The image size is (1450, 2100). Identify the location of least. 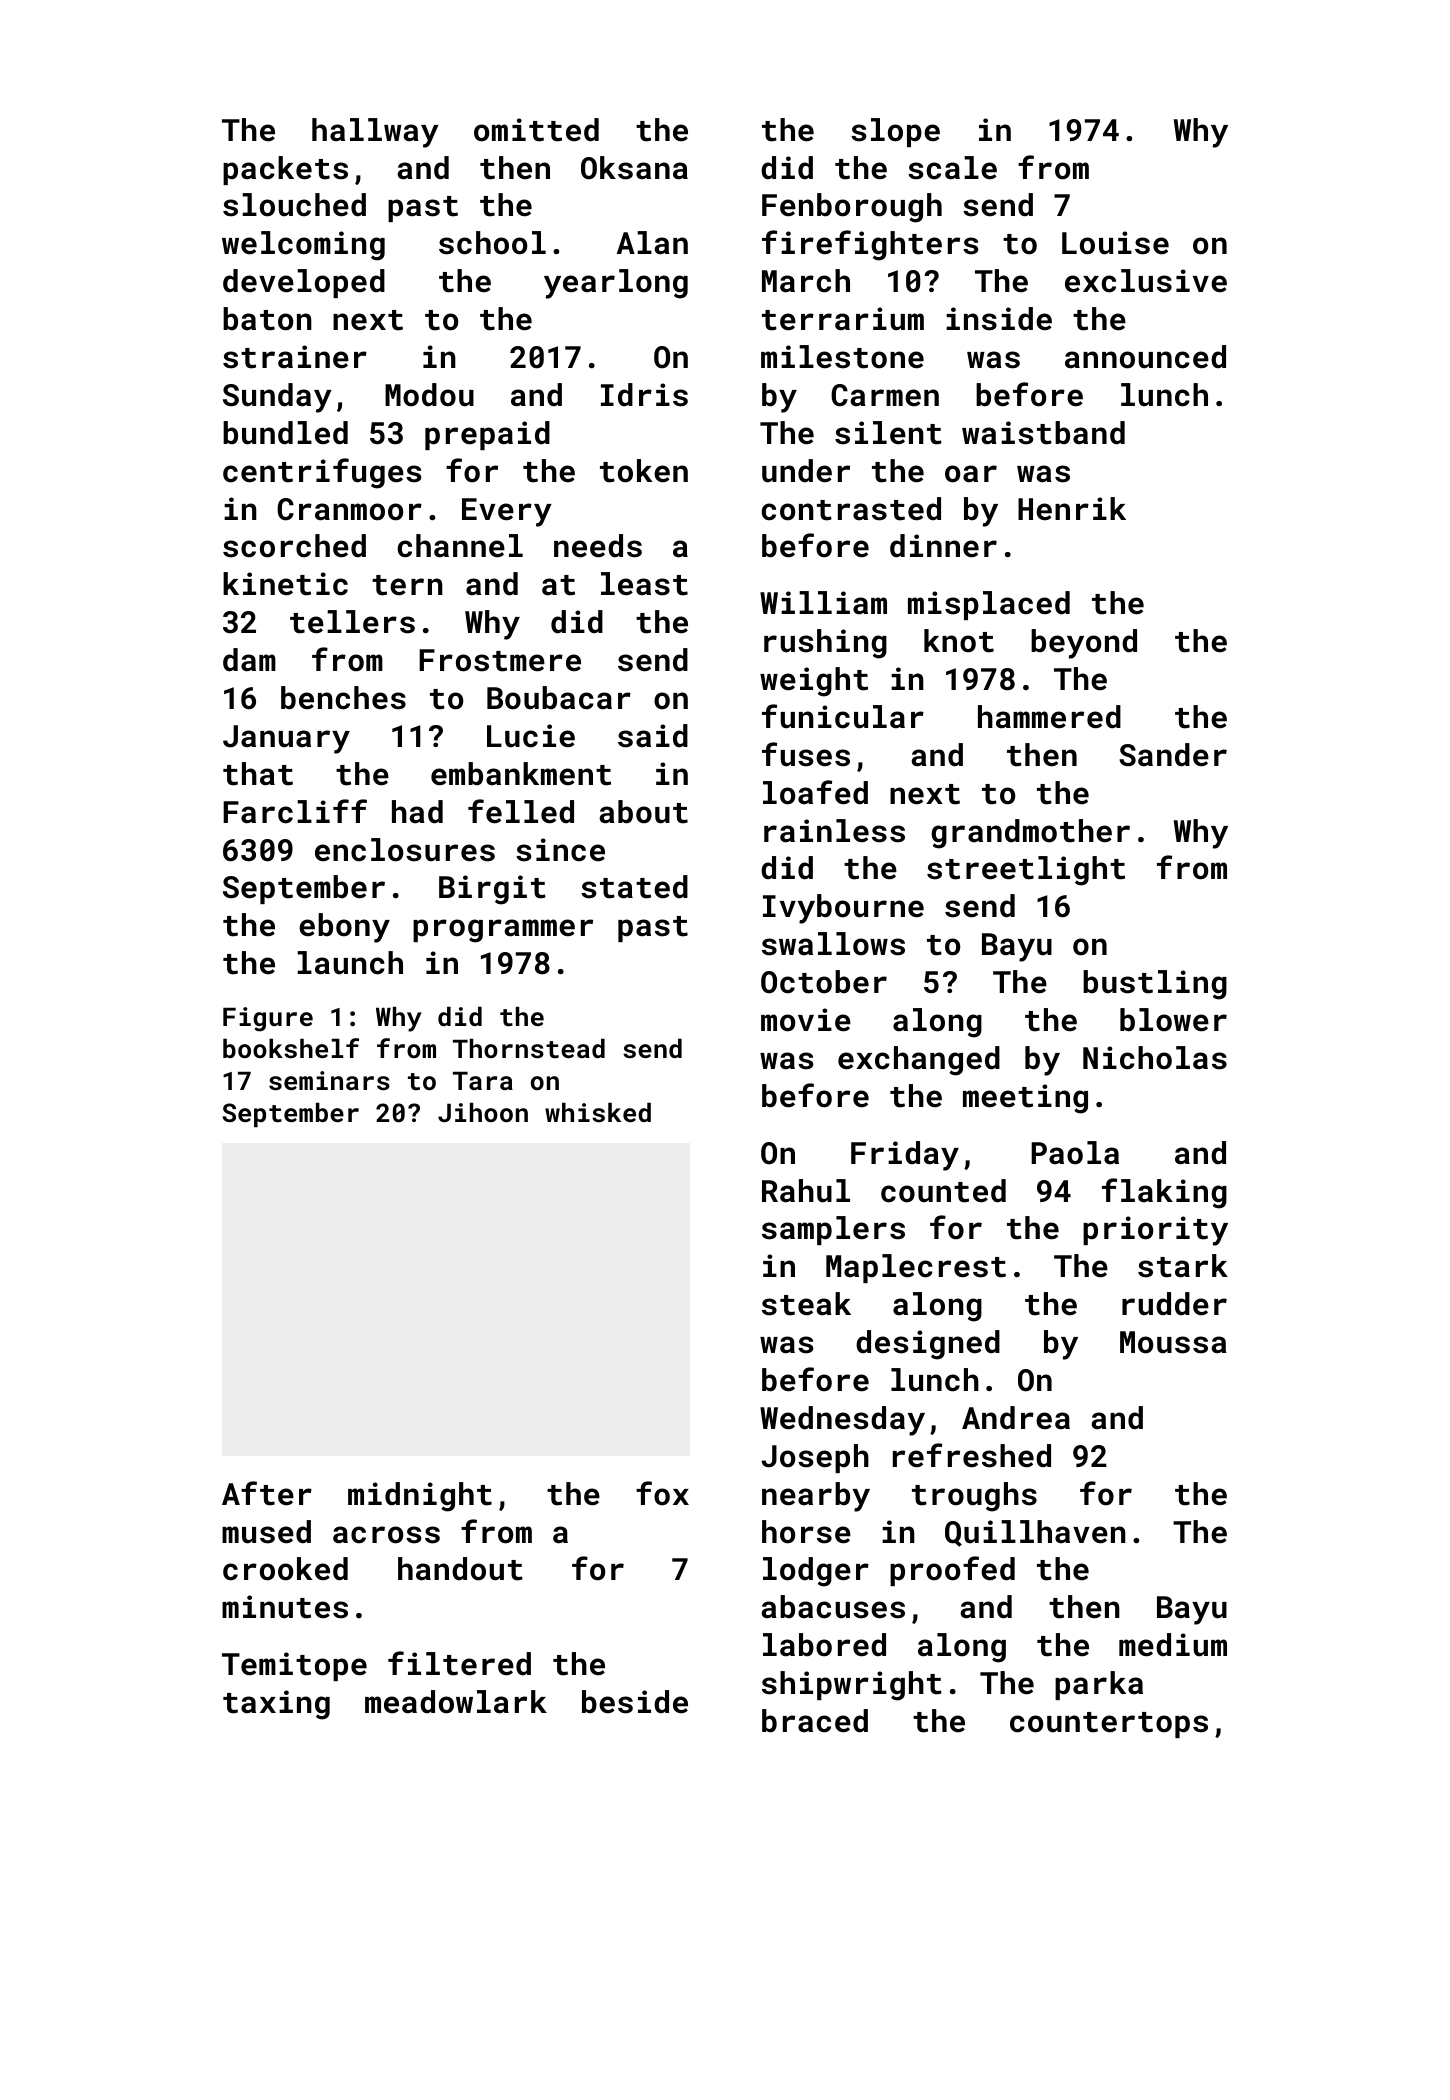
(644, 584).
